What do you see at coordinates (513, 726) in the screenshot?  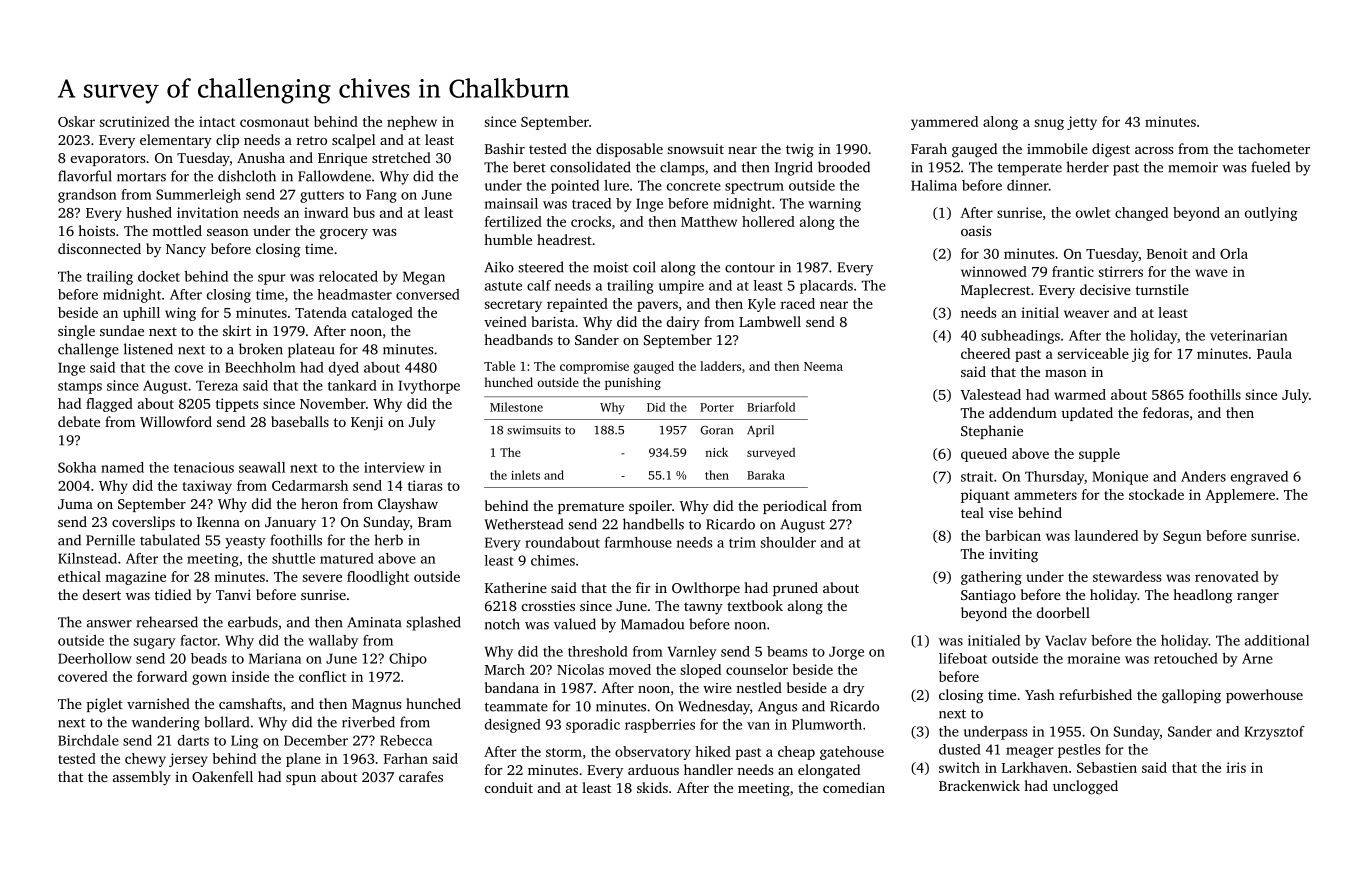 I see `designed` at bounding box center [513, 726].
